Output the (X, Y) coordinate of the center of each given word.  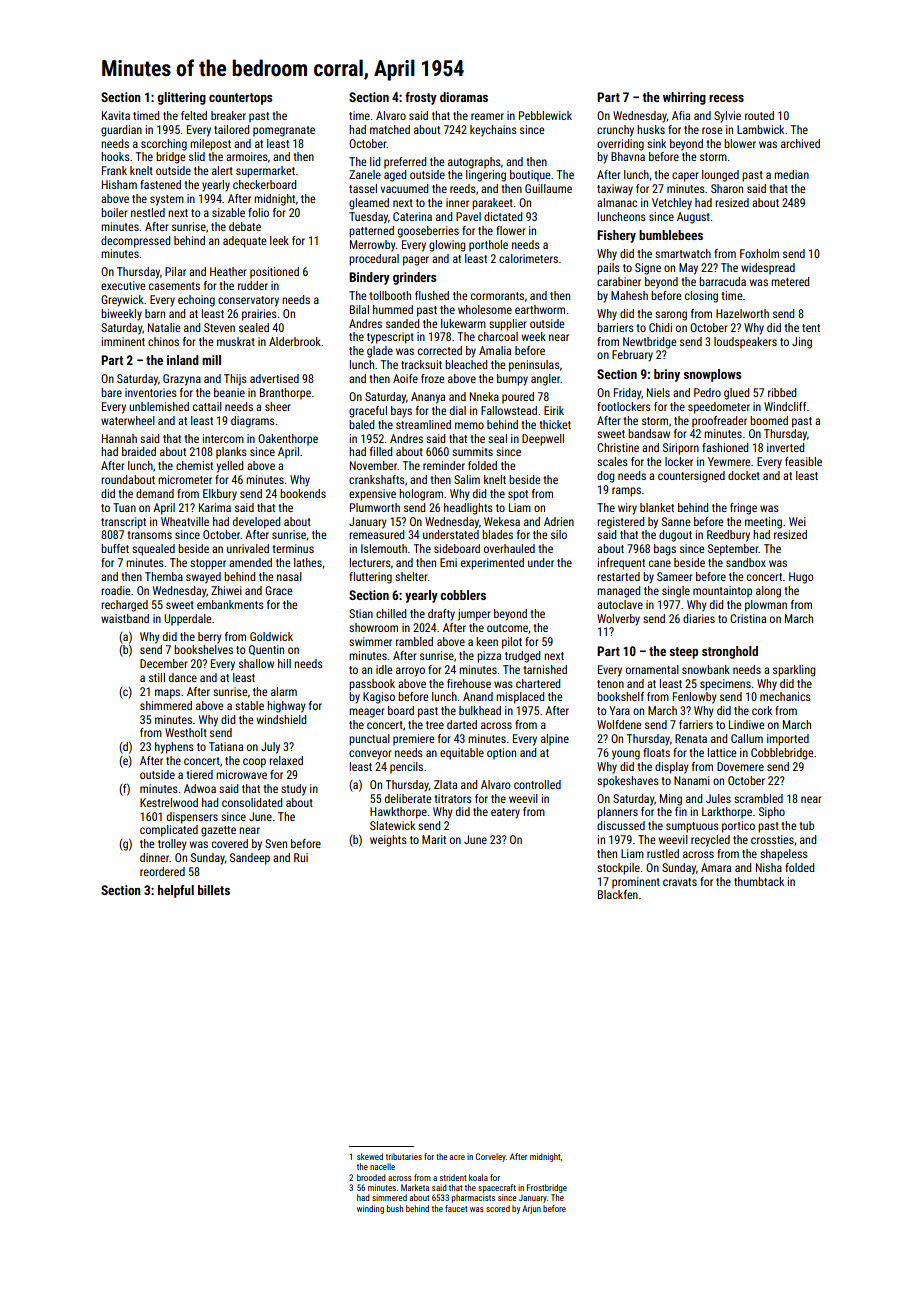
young (626, 755)
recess (726, 98)
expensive (372, 495)
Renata (691, 738)
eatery (505, 813)
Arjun (531, 1209)
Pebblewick (545, 115)
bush (395, 1208)
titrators (453, 798)
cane (660, 563)
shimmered (166, 705)
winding (370, 1209)
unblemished (159, 406)
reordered (162, 871)
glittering (181, 98)
